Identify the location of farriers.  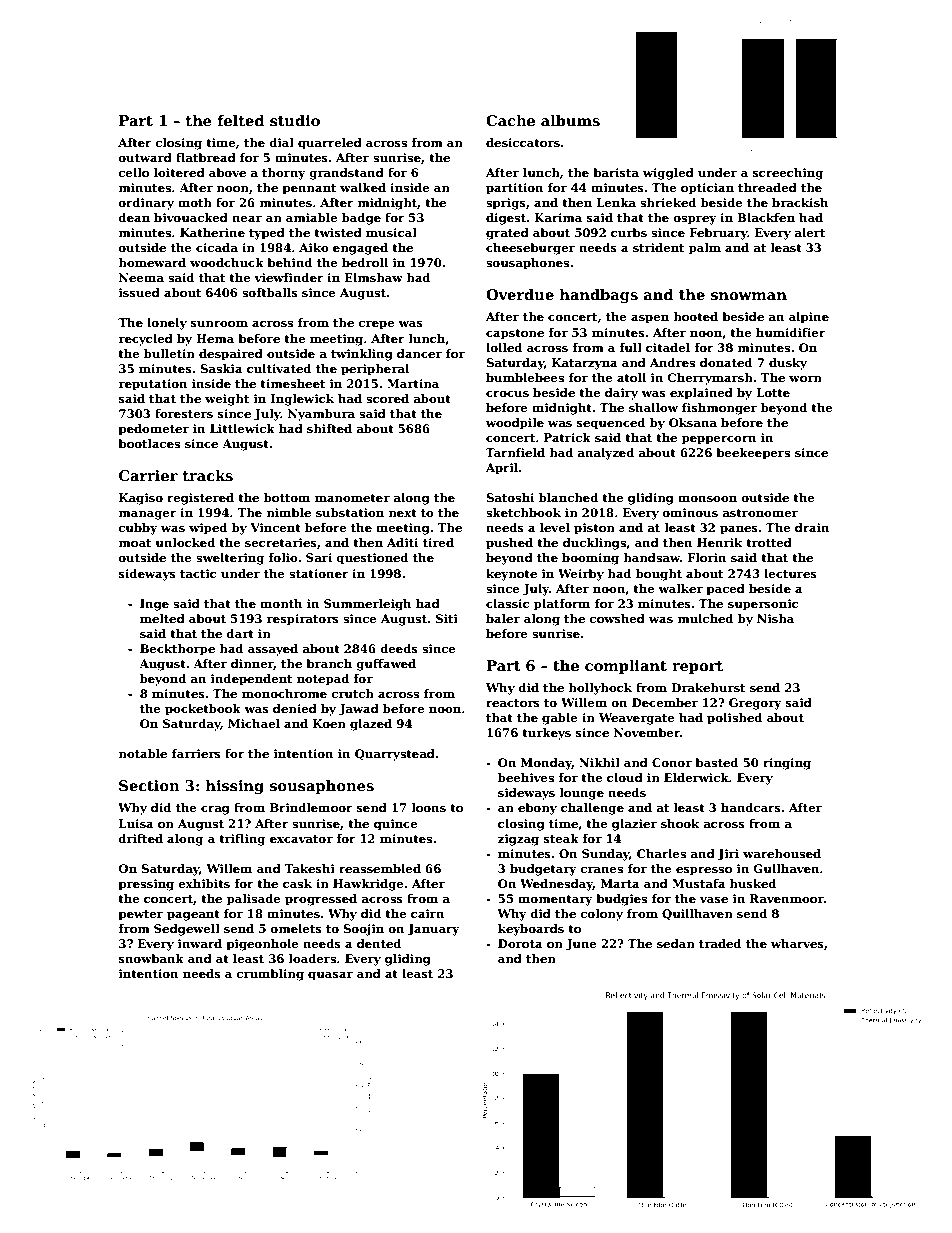
(196, 753).
